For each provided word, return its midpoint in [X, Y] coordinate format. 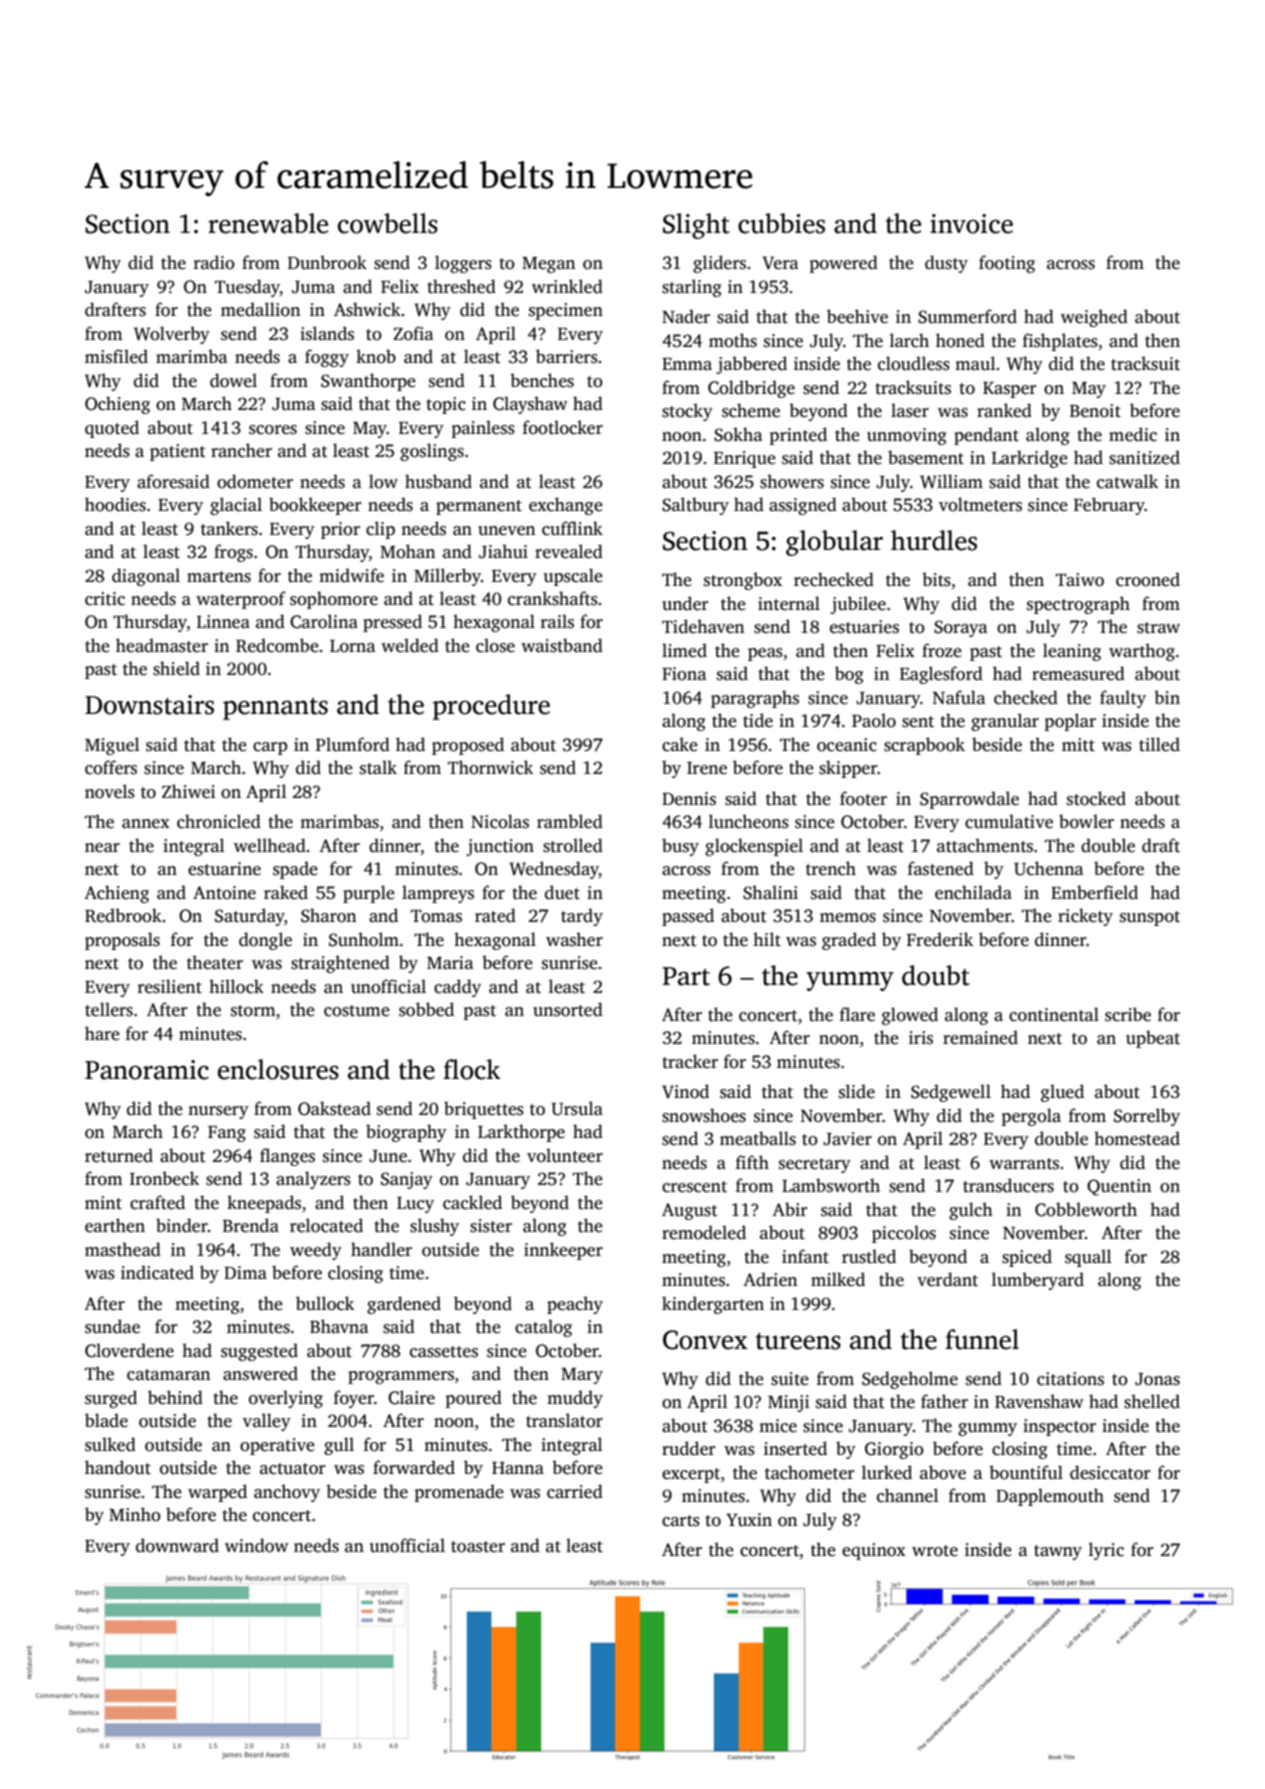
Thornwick [490, 767]
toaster [478, 1547]
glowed [910, 1016]
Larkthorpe [521, 1133]
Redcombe [277, 645]
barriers [567, 356]
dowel [233, 380]
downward [177, 1545]
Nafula [959, 697]
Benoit [1095, 411]
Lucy [415, 1205]
